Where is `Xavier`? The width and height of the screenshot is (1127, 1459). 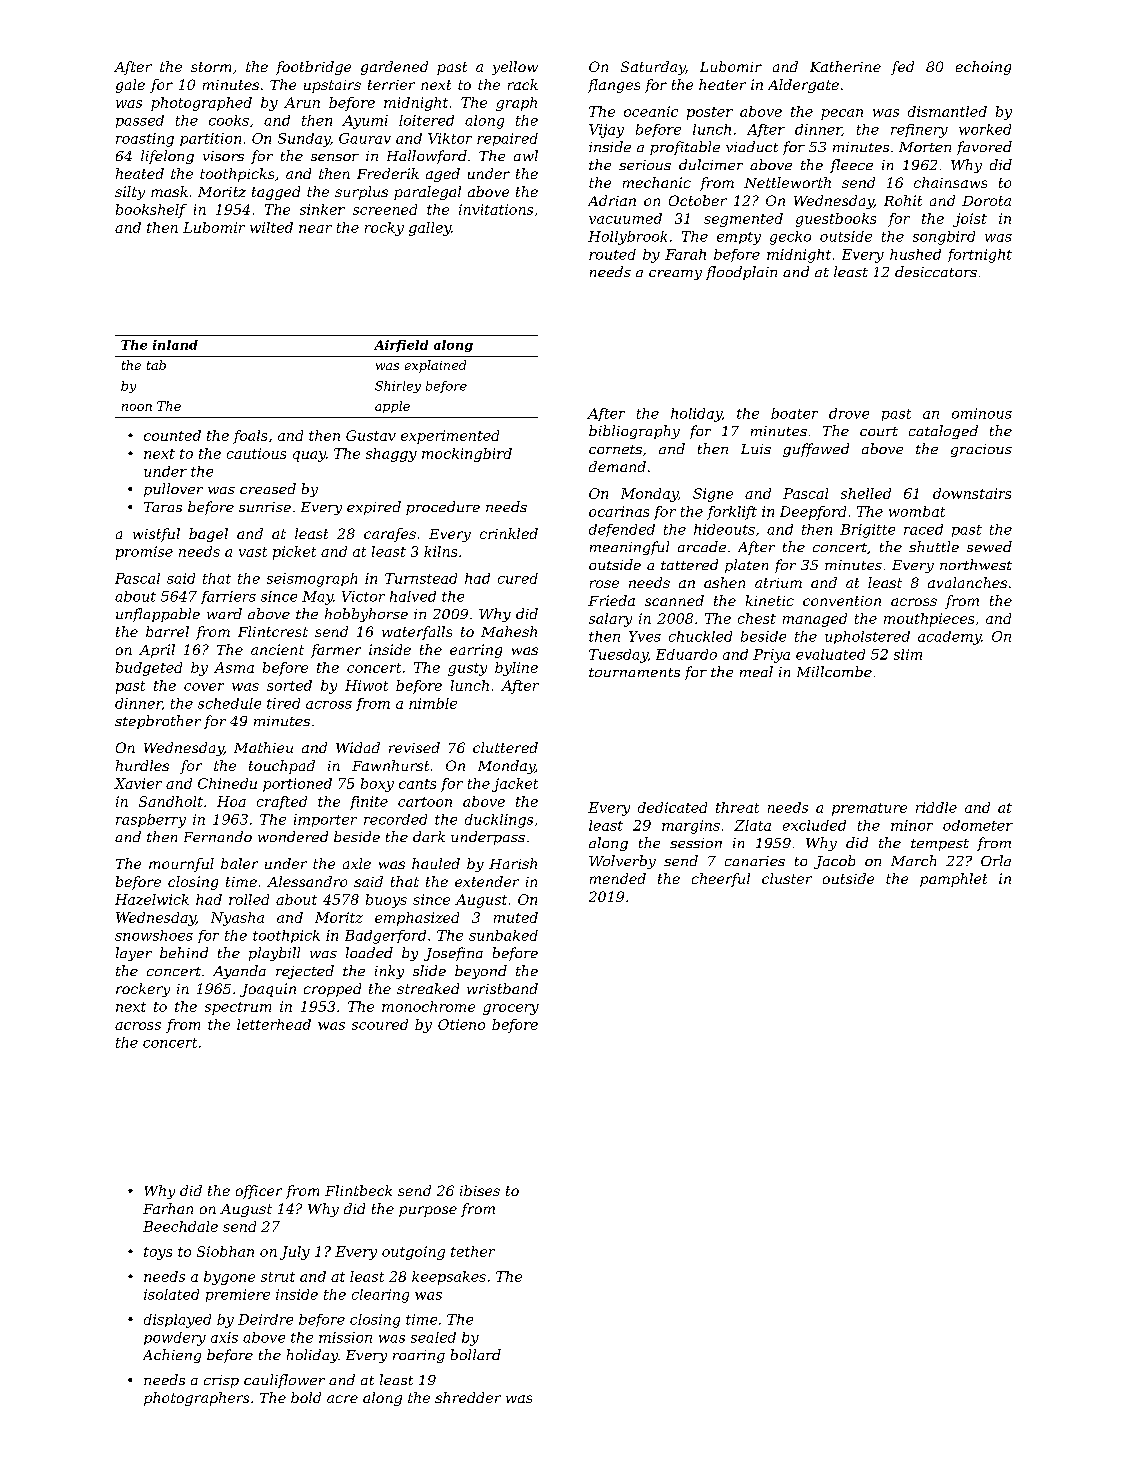
Xavier is located at coordinates (138, 783).
